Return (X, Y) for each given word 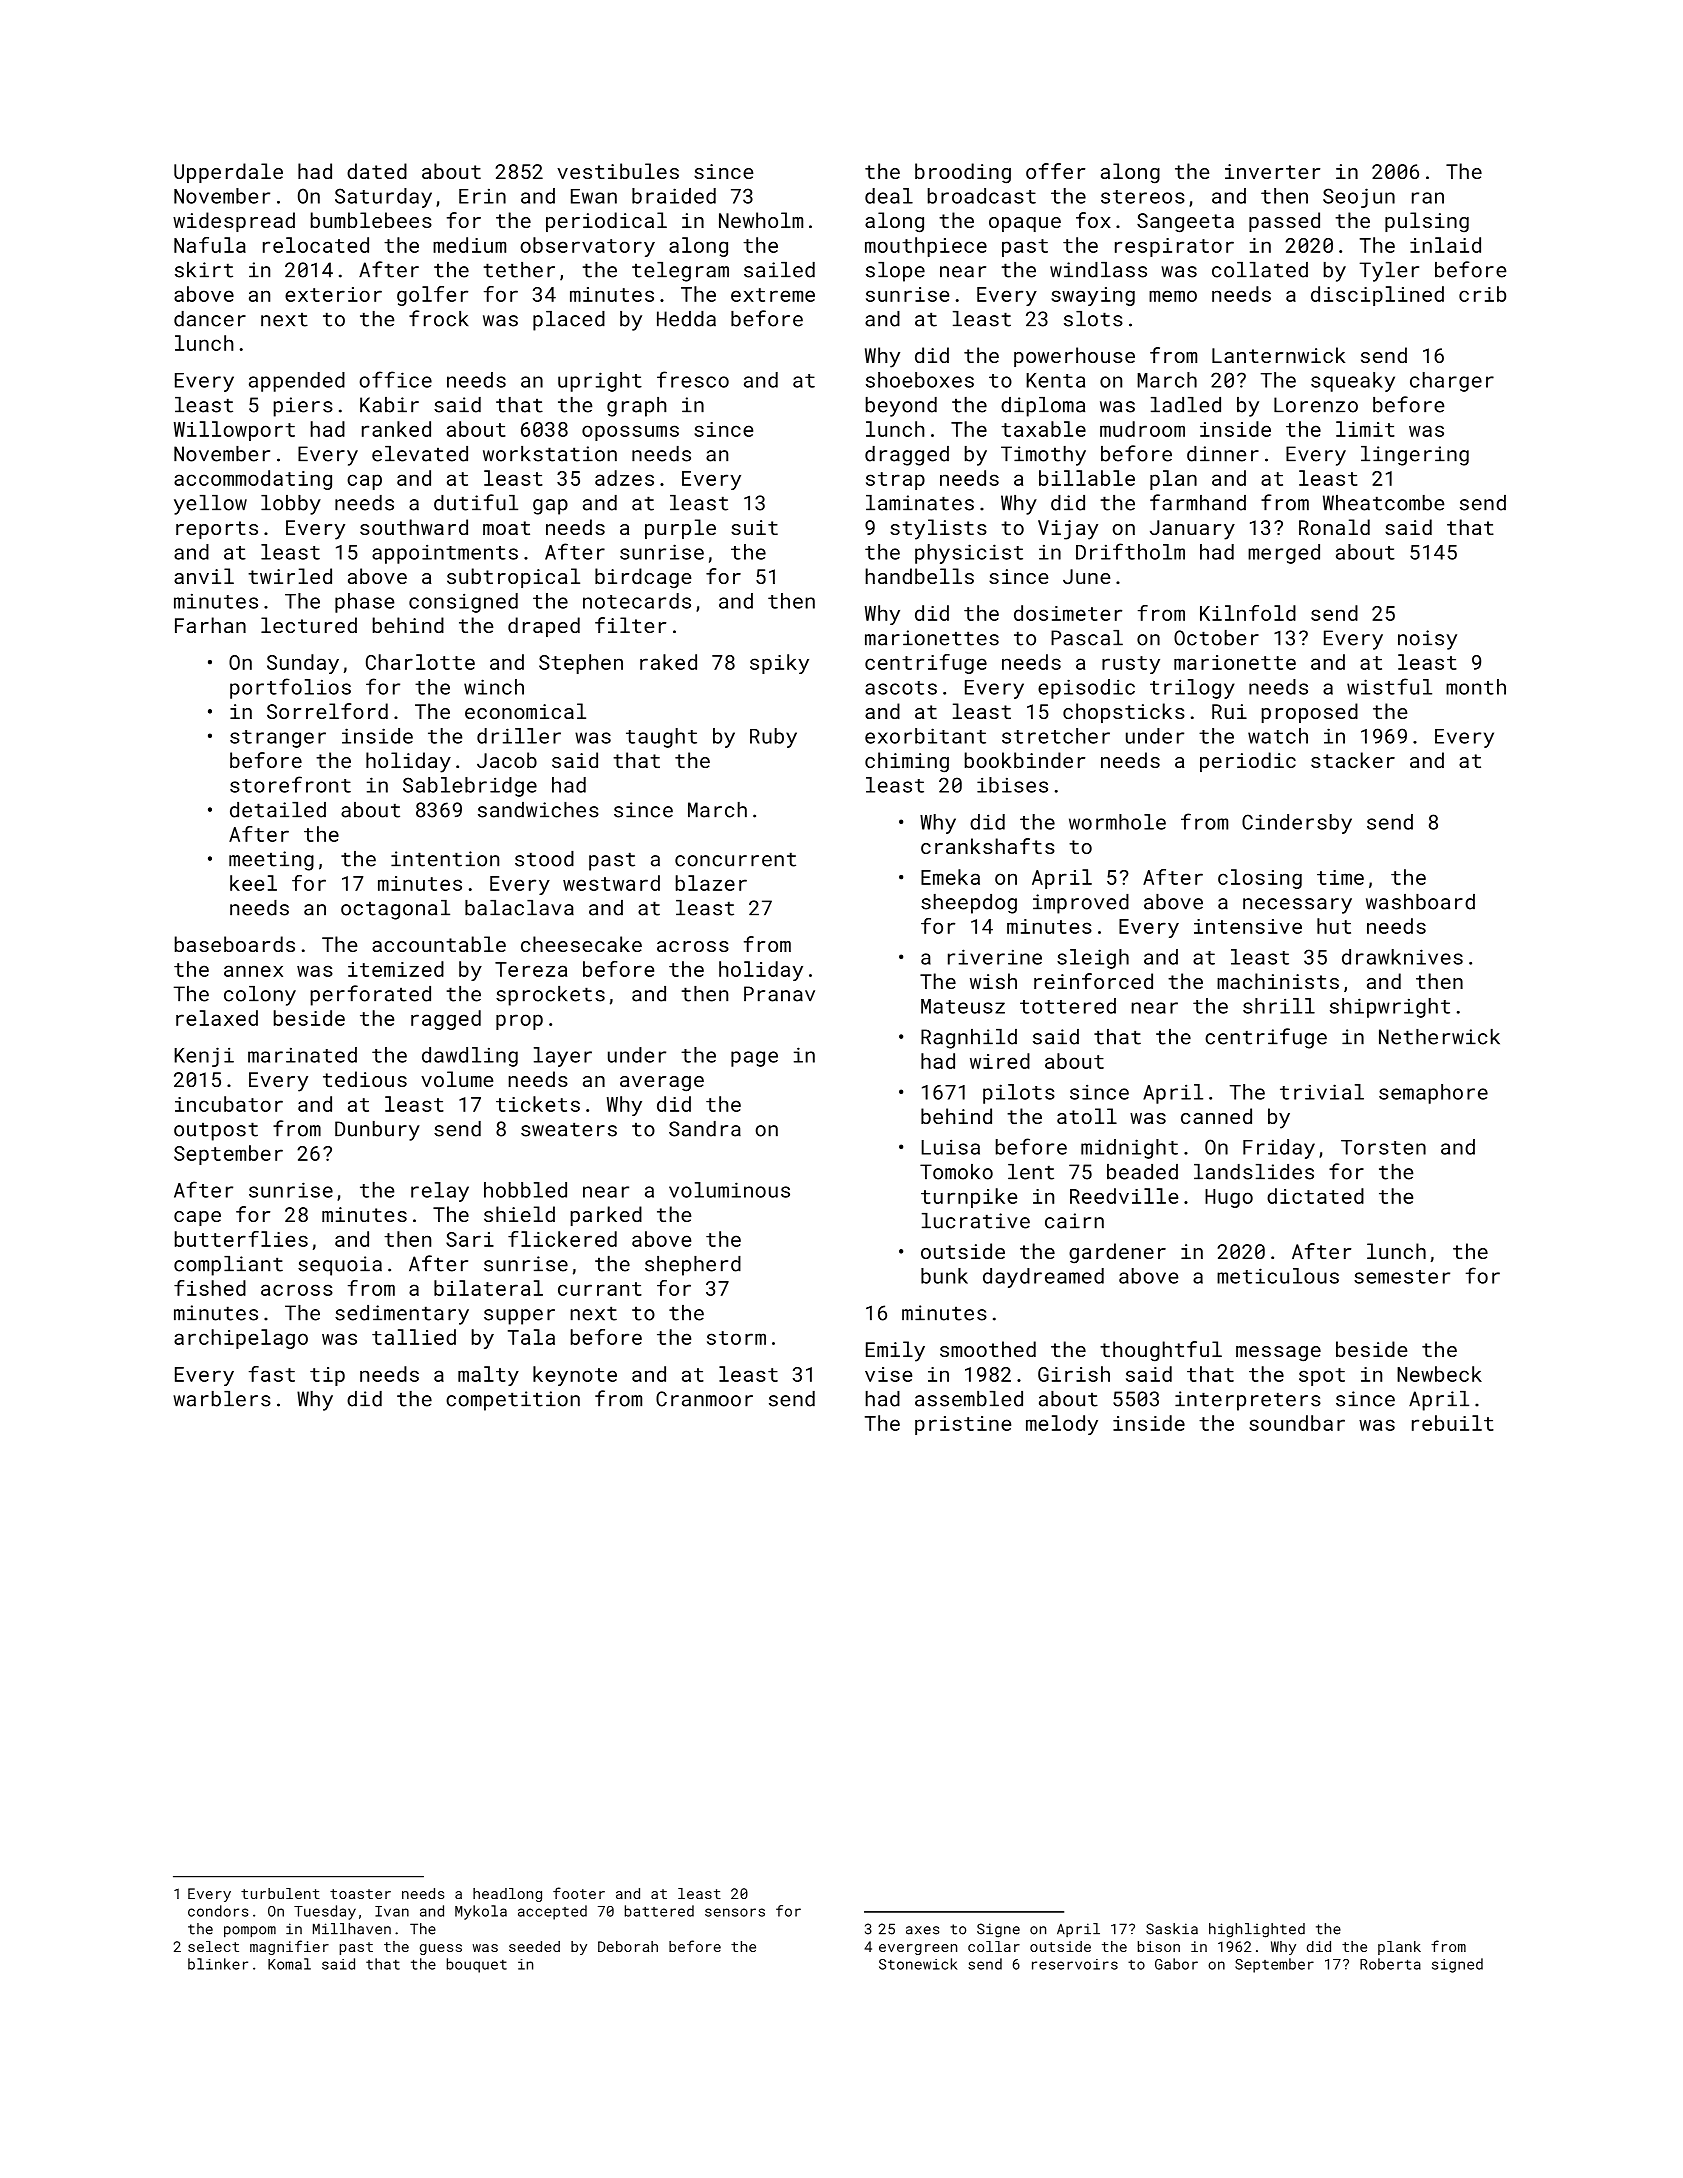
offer (1055, 171)
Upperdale (228, 173)
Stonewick (918, 1964)
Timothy (1043, 456)
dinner (1223, 454)
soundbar (1297, 1423)
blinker (218, 1964)
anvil (204, 576)
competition (513, 1401)
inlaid (1445, 245)
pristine (963, 1425)
